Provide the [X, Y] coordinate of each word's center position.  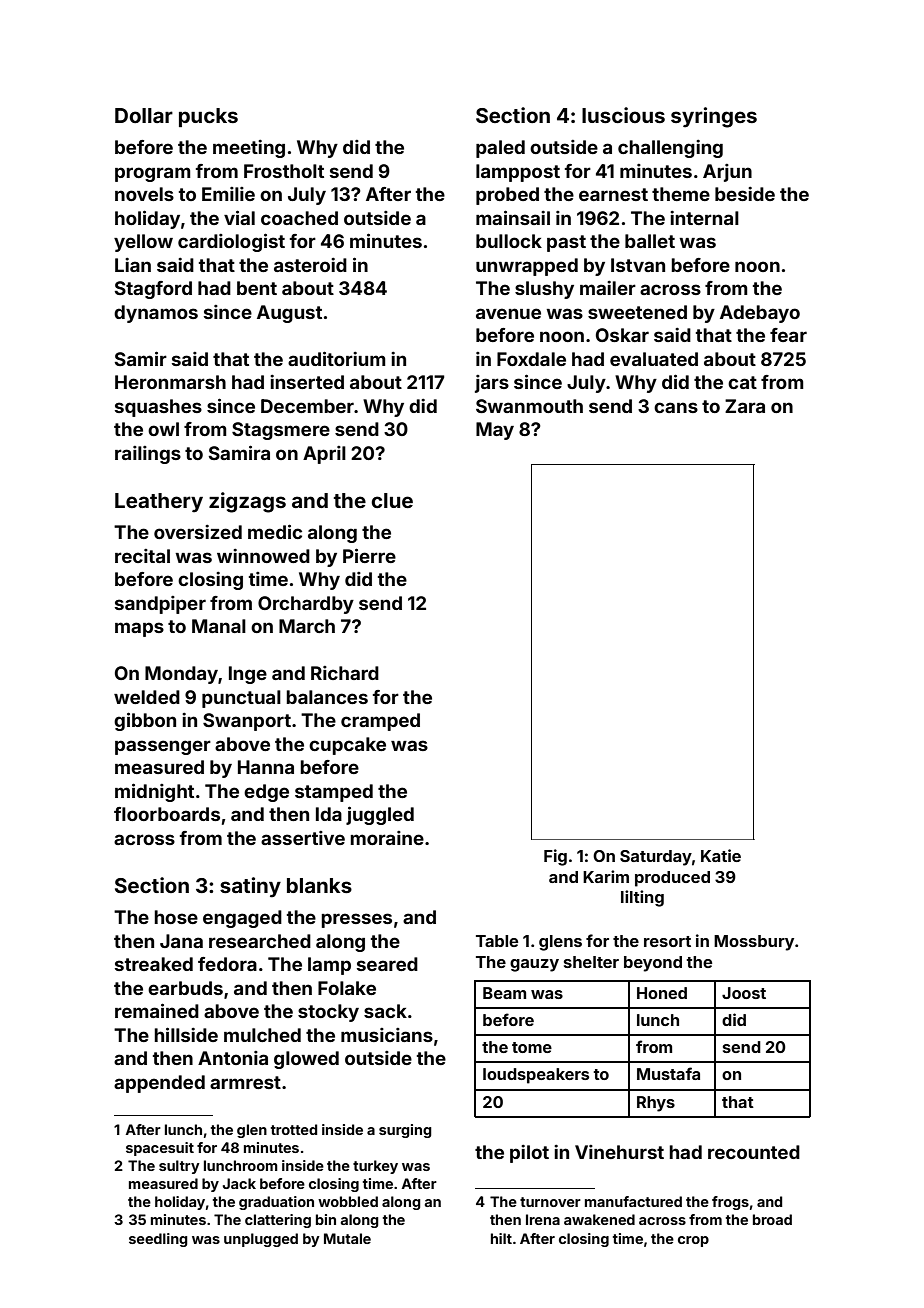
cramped [380, 722]
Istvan [638, 265]
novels [144, 194]
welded [147, 697]
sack [385, 1011]
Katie [721, 855]
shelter [591, 962]
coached [299, 218]
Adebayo [760, 314]
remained [157, 1010]
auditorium [337, 358]
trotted [294, 1129]
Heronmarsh [170, 382]
